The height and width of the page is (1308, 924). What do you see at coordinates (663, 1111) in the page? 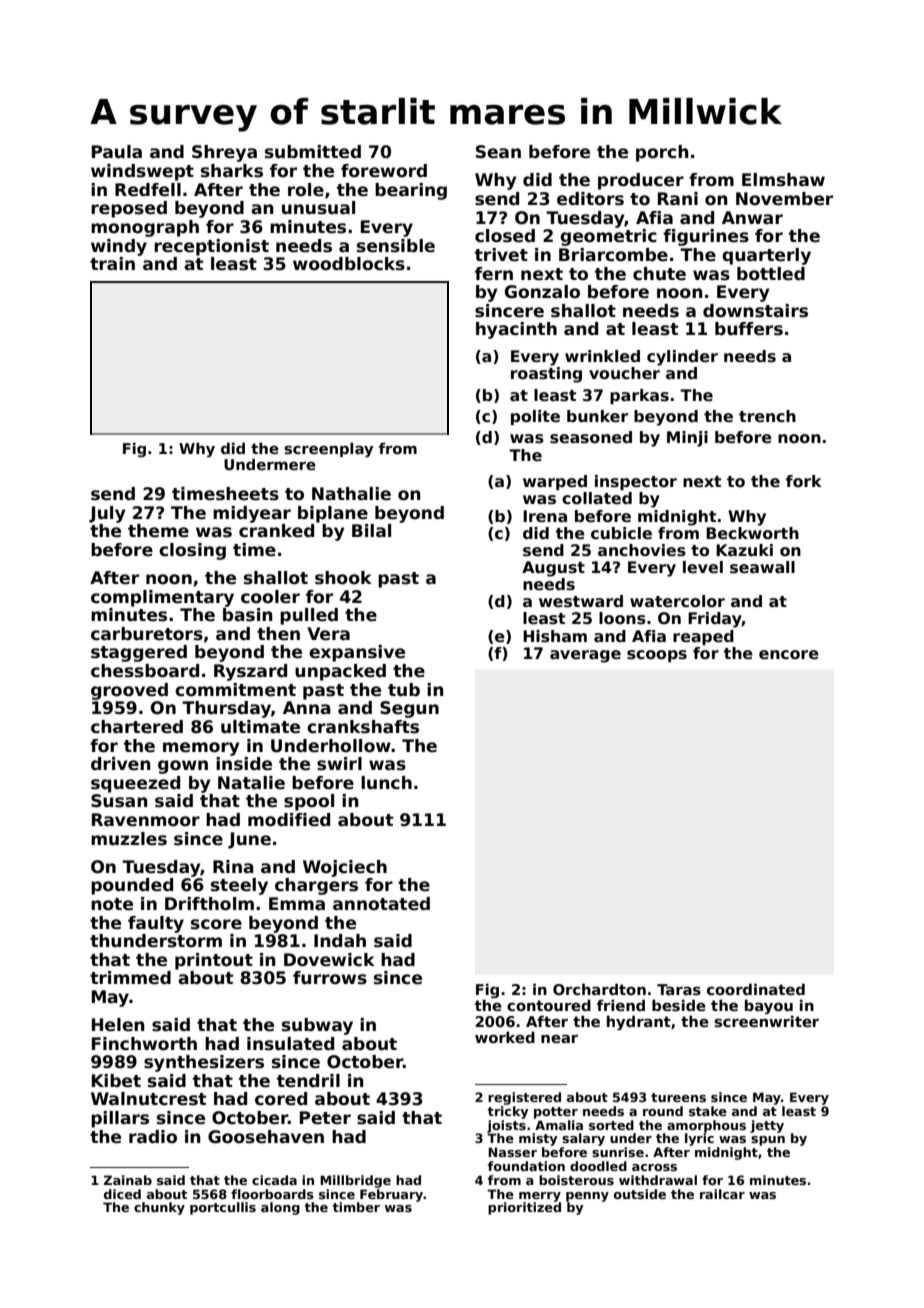
I see `round` at bounding box center [663, 1111].
